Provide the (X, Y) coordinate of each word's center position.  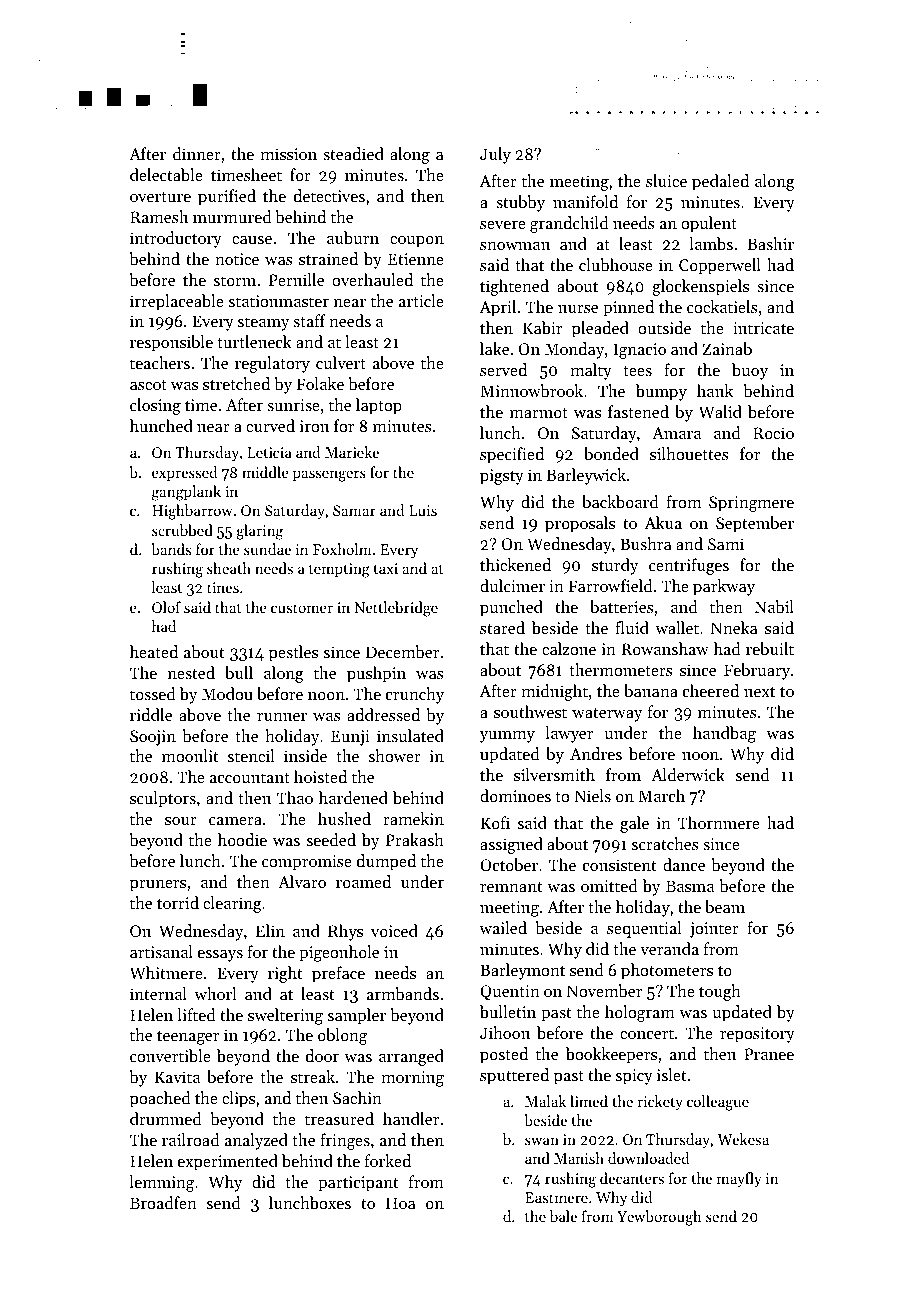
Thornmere (719, 822)
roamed (363, 881)
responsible (171, 343)
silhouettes (689, 453)
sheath (229, 568)
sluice (666, 180)
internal (158, 993)
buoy (750, 371)
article (421, 300)
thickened (515, 564)
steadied (353, 153)
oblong (342, 1036)
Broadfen (163, 1202)
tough (720, 992)
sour (181, 821)
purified (227, 197)
